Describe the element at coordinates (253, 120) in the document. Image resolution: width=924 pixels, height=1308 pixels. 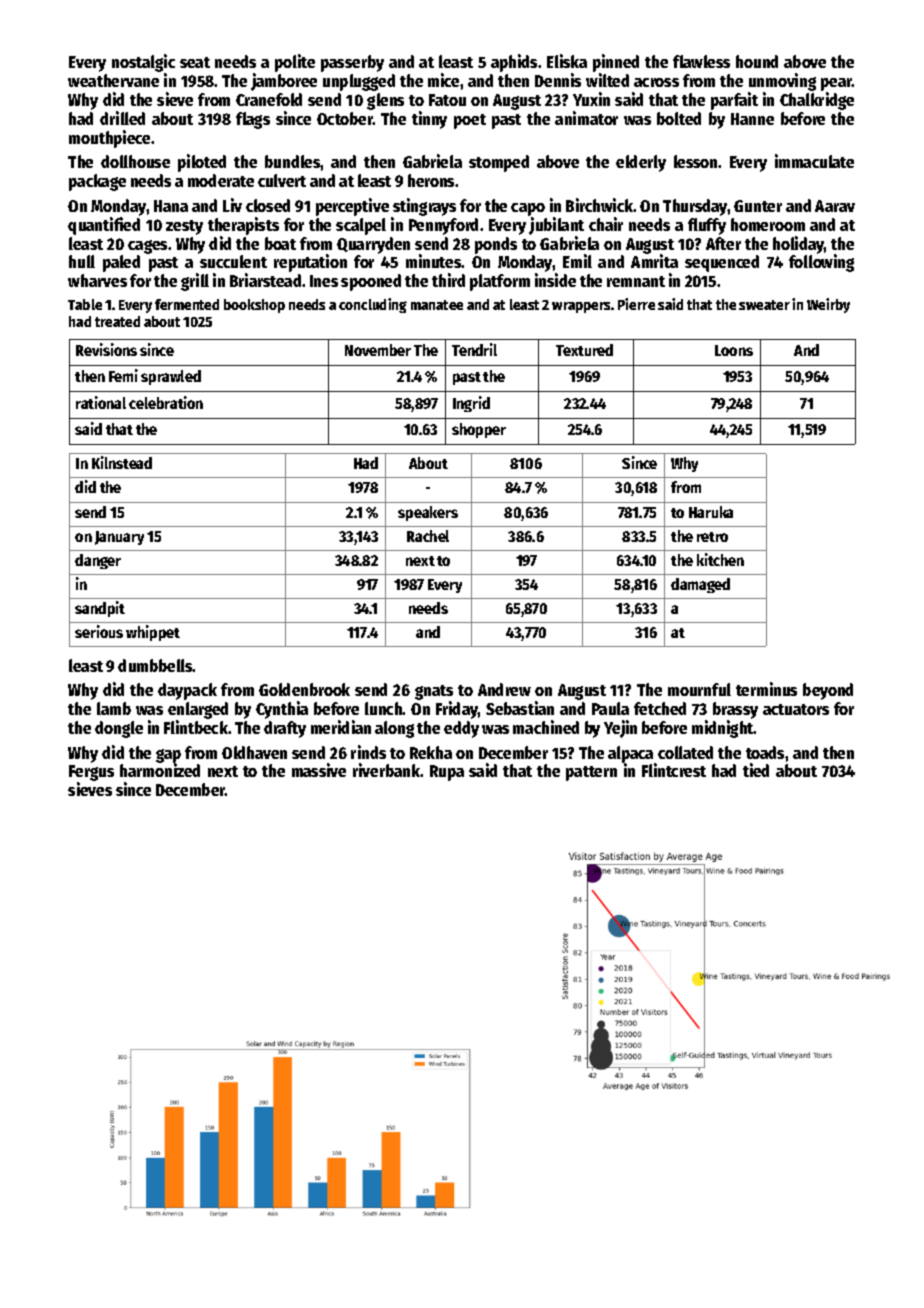
I see `flags` at that location.
